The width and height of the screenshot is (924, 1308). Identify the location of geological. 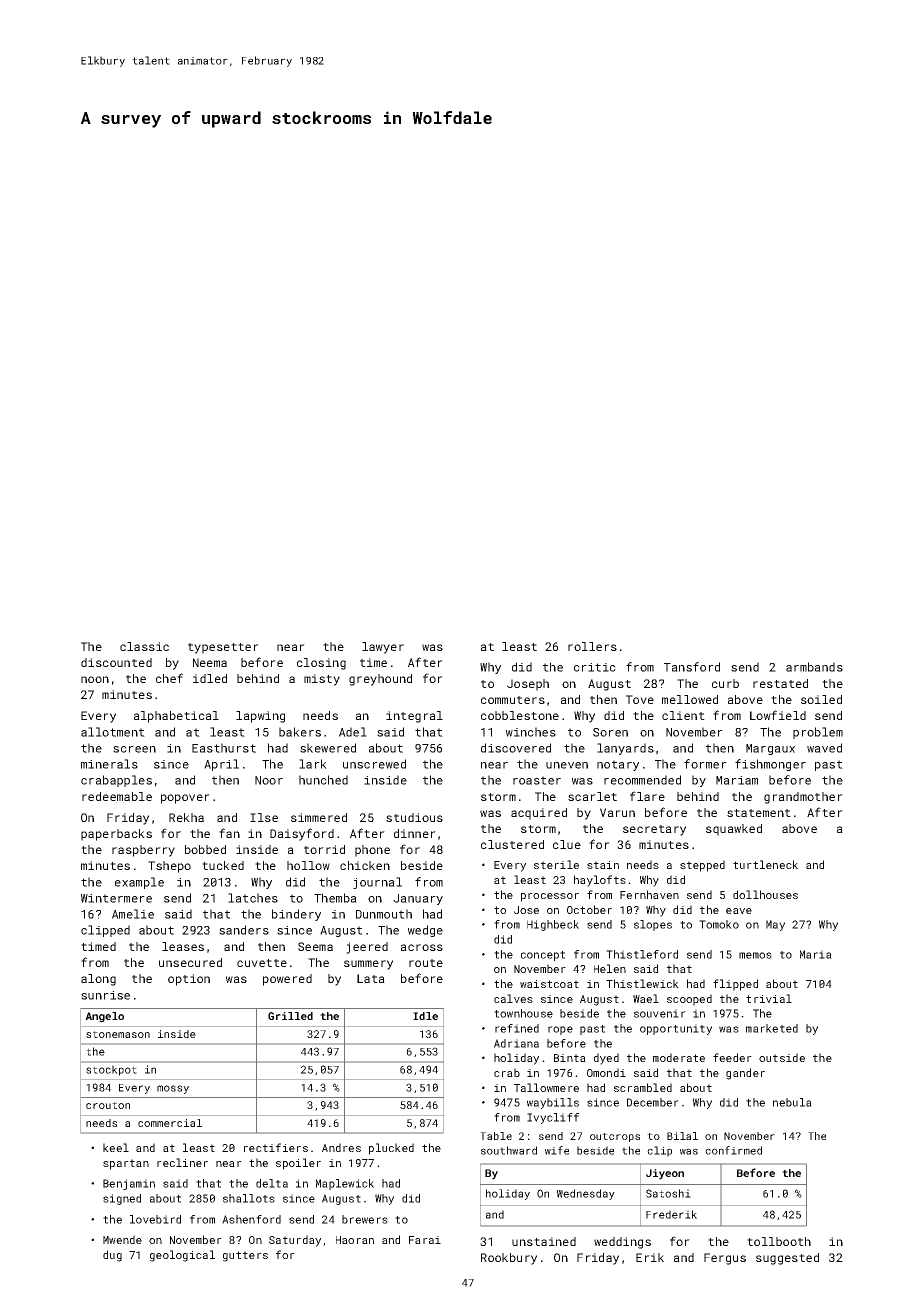
(182, 1256).
